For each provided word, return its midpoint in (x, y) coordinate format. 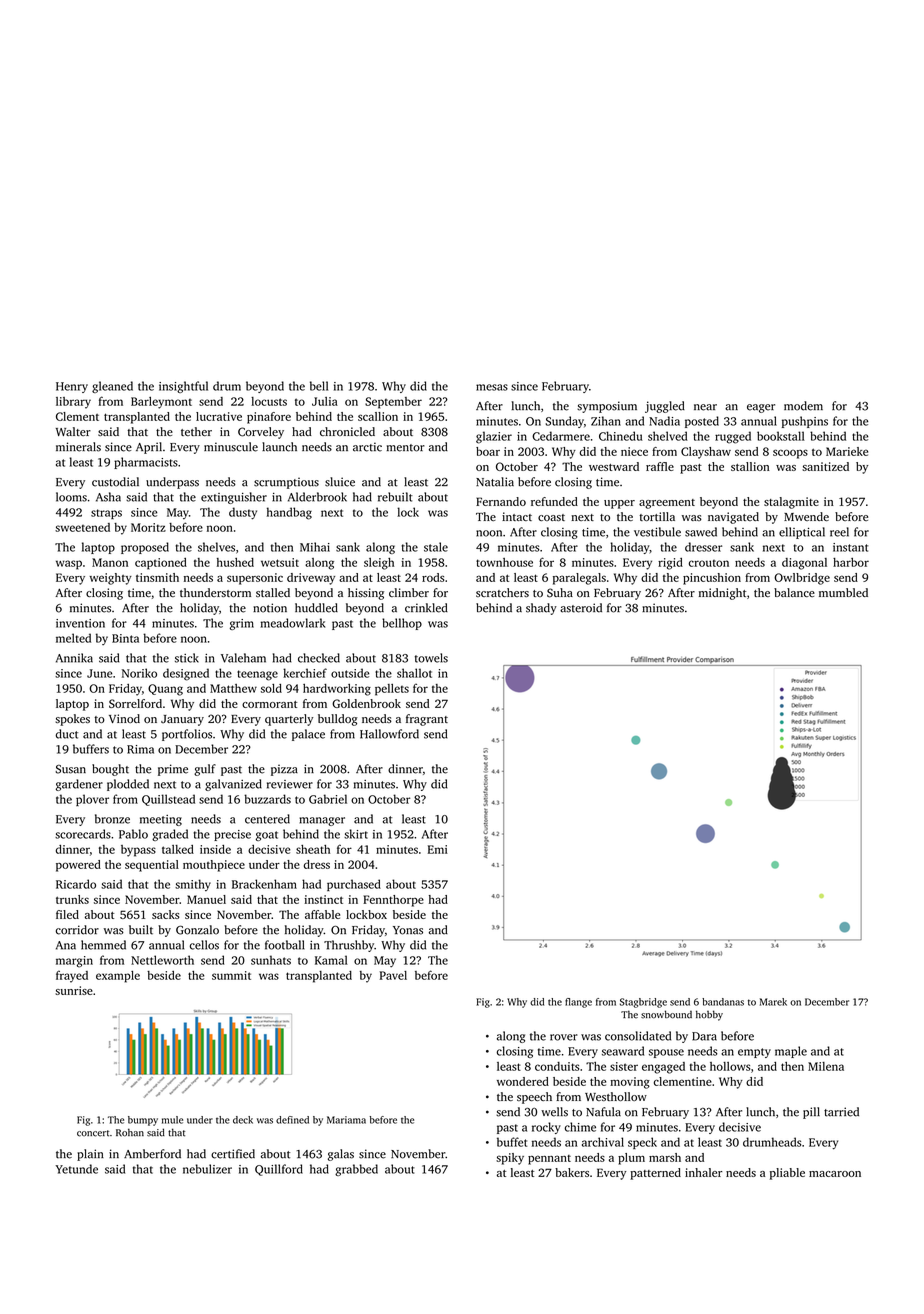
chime (580, 1127)
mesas (492, 387)
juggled (665, 407)
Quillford (279, 1170)
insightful (183, 387)
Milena (826, 1066)
